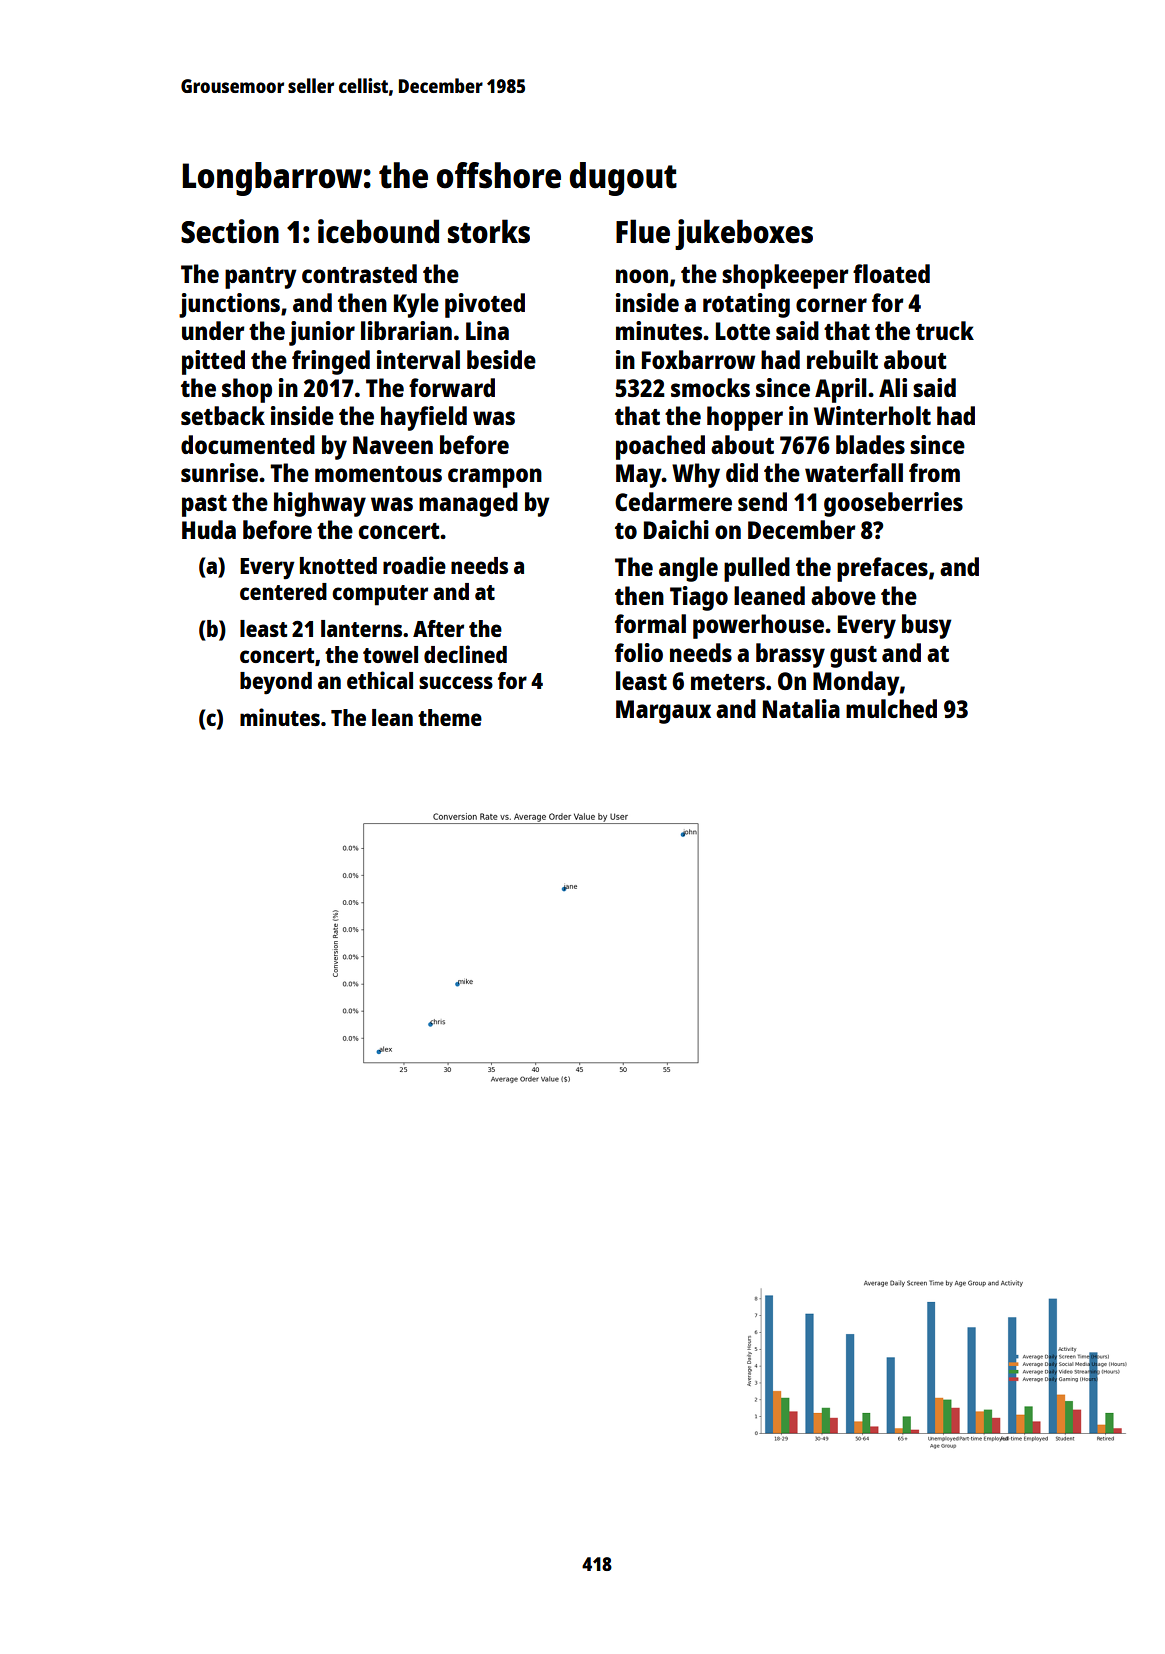 This page has width=1165, height=1654. Describe the element at coordinates (424, 418) in the page. I see `hayfield` at that location.
